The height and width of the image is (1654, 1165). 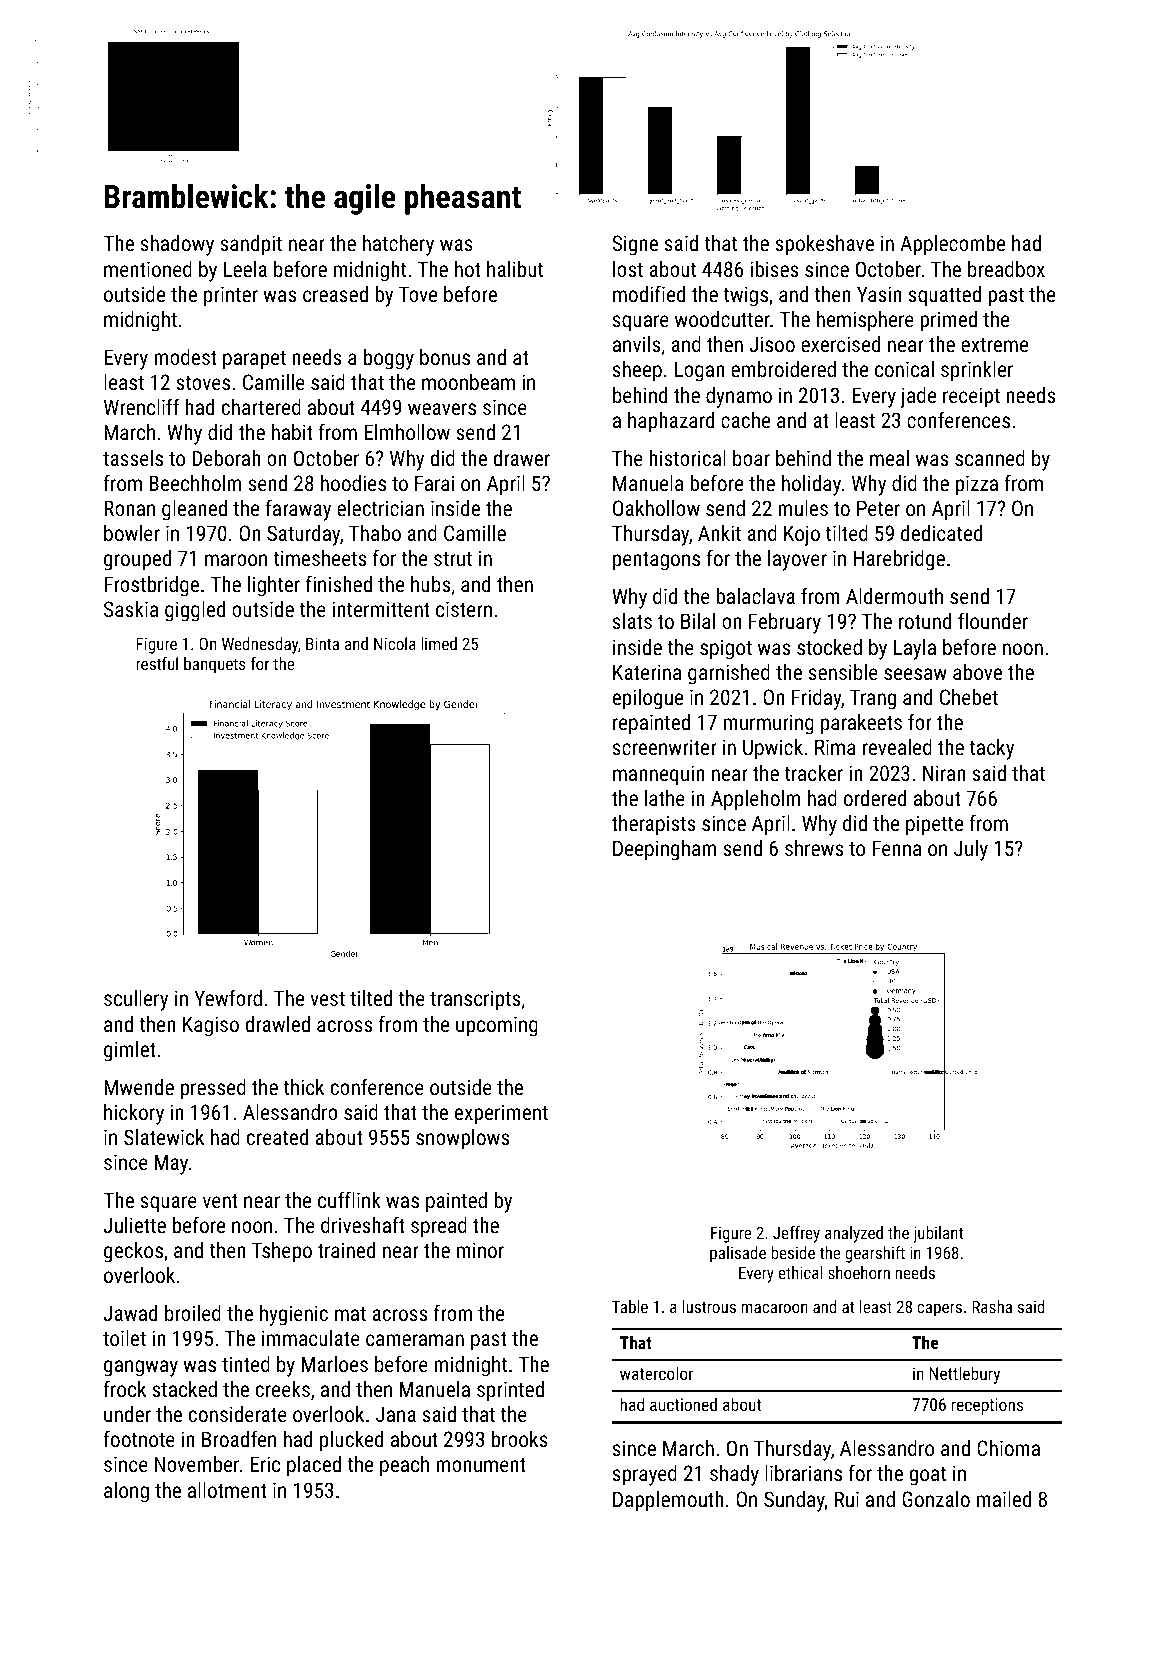 I want to click on minor, so click(x=480, y=1250).
